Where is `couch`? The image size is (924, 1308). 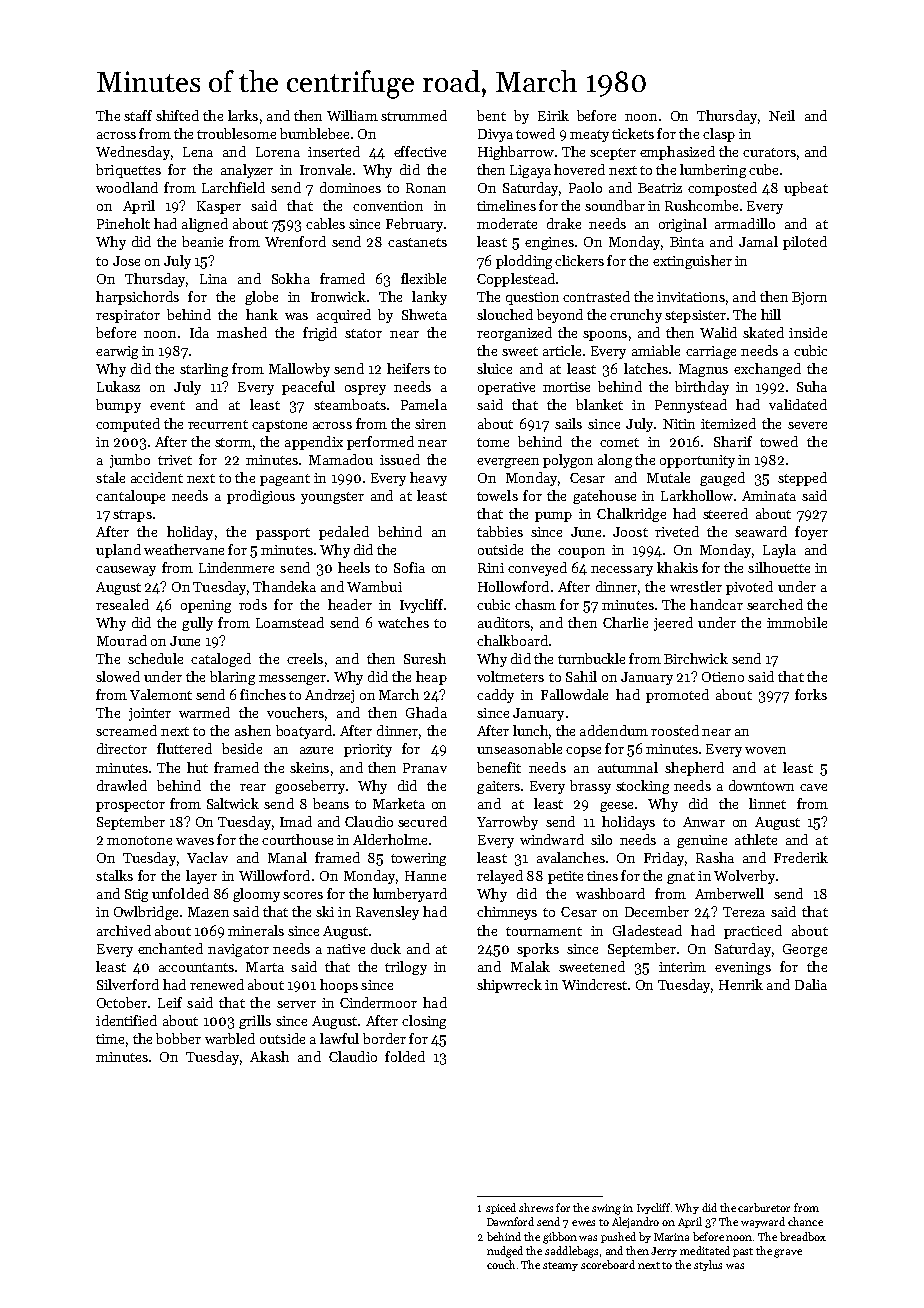 couch is located at coordinates (501, 1264).
